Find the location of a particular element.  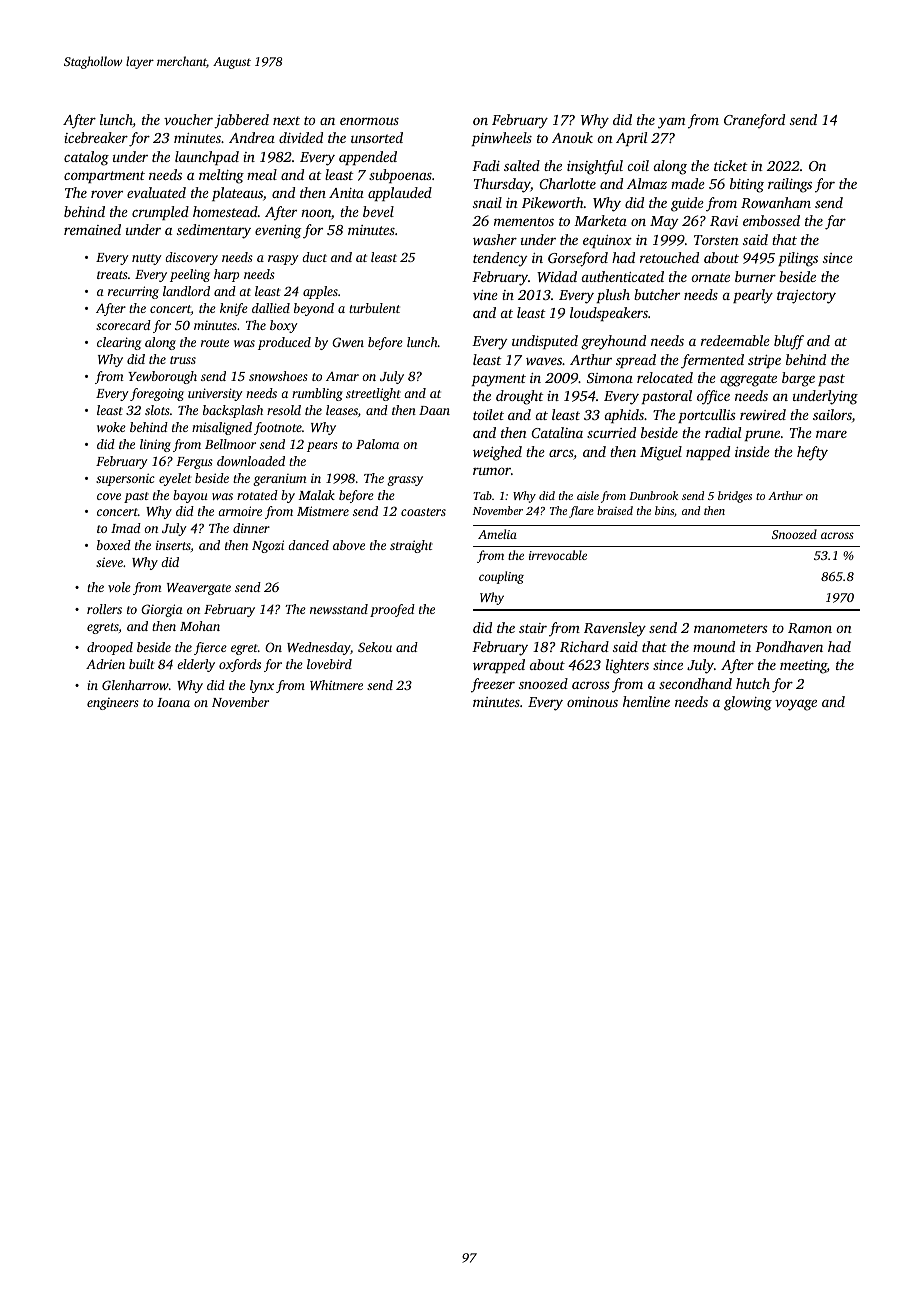

rover is located at coordinates (107, 194).
